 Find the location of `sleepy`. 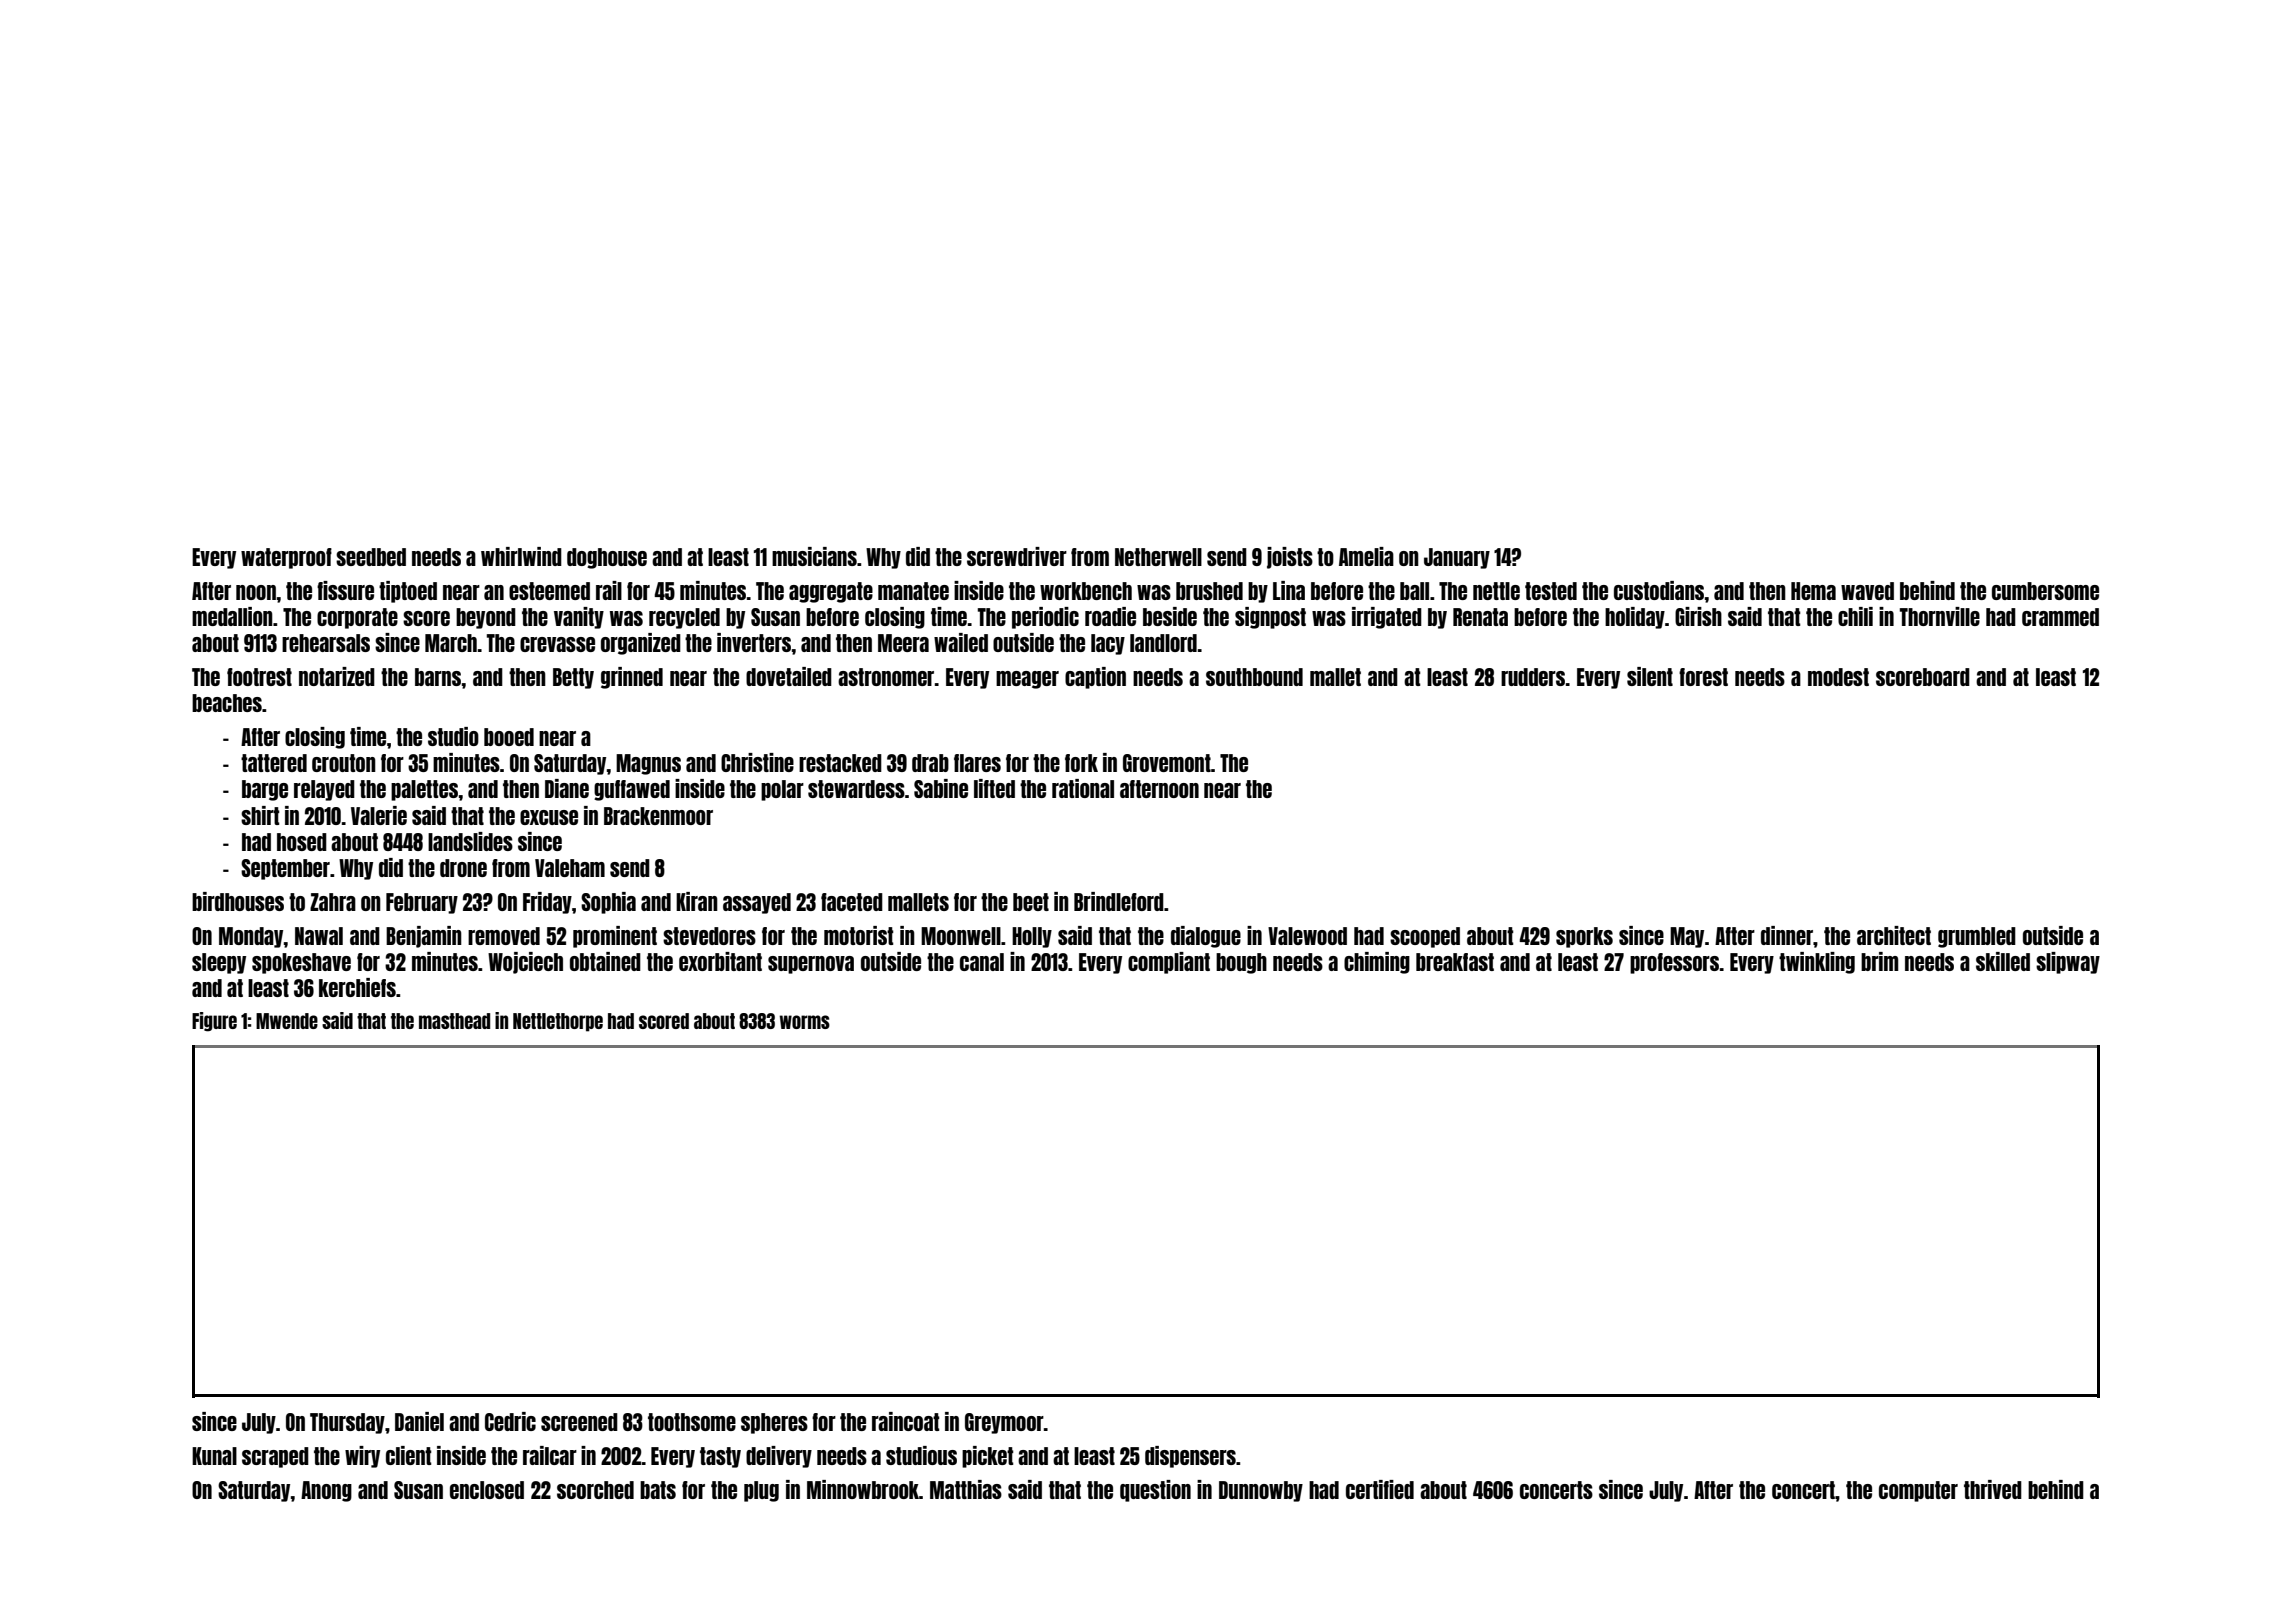

sleepy is located at coordinates (219, 963).
